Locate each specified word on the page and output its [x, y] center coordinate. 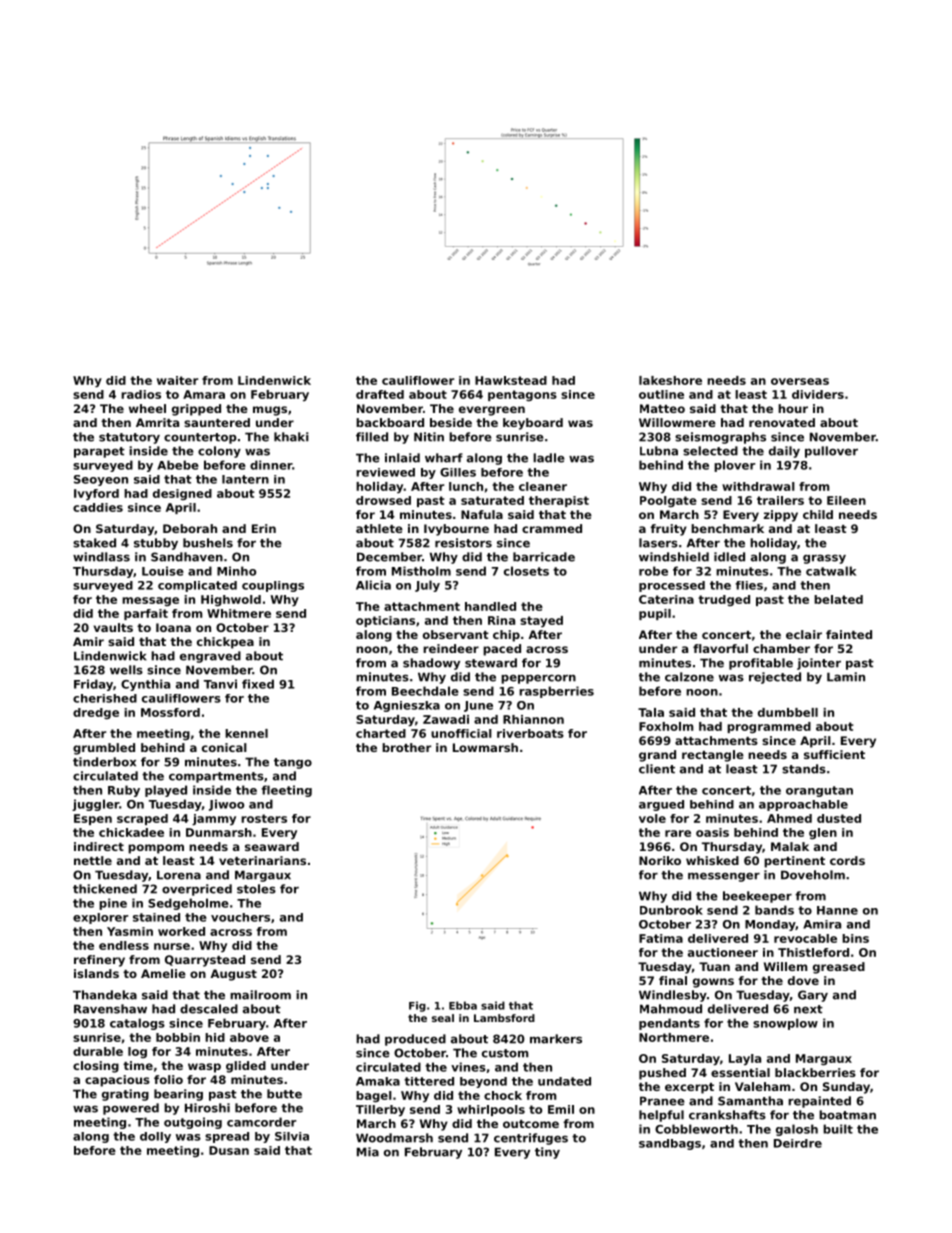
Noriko [660, 860]
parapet [99, 452]
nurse [172, 946]
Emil [561, 1109]
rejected [775, 678]
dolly [155, 1137]
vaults [113, 627]
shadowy [431, 664]
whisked [712, 860]
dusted [839, 818]
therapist [559, 501]
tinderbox [104, 762]
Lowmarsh [485, 747]
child [818, 514]
